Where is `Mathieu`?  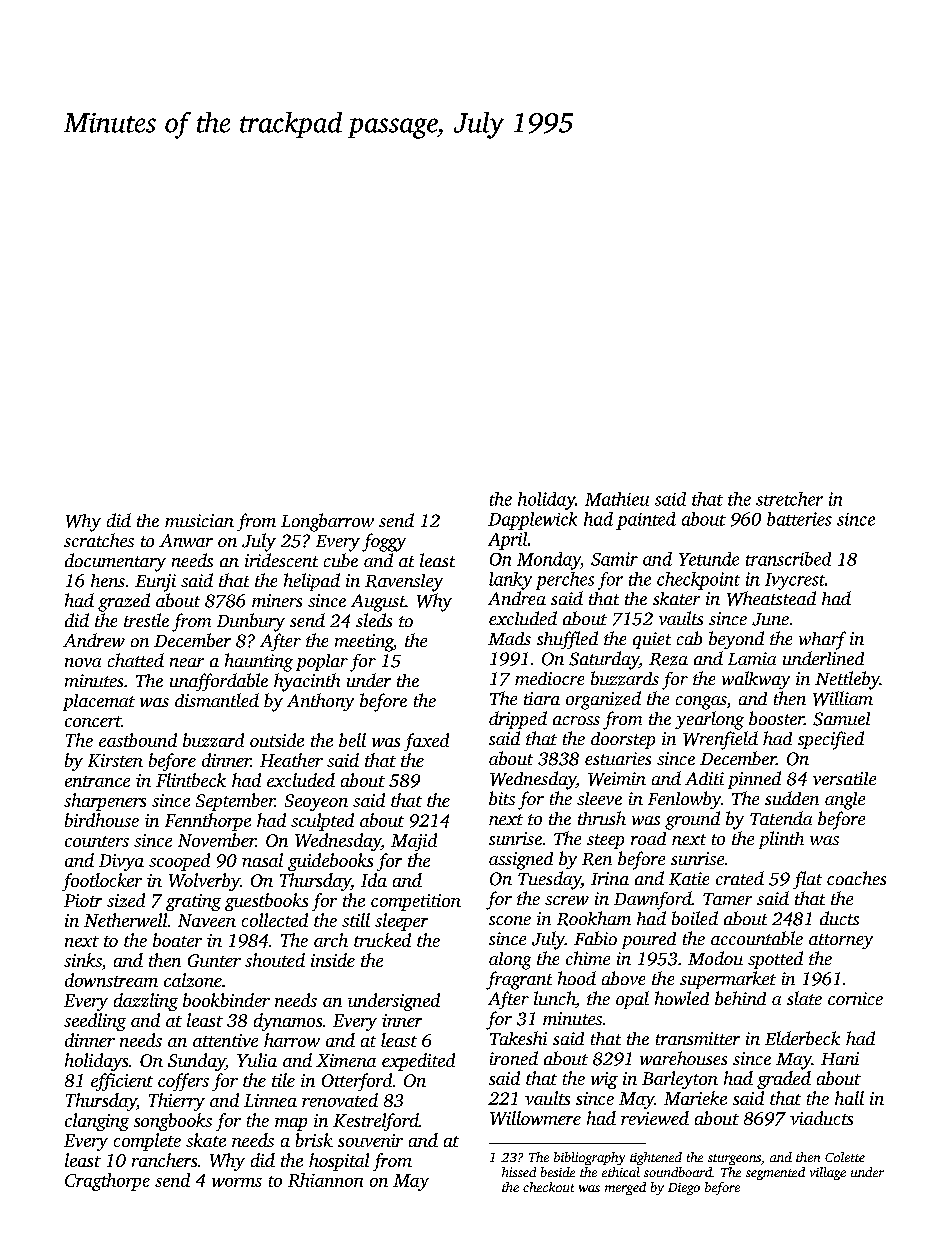
Mathieu is located at coordinates (617, 499).
